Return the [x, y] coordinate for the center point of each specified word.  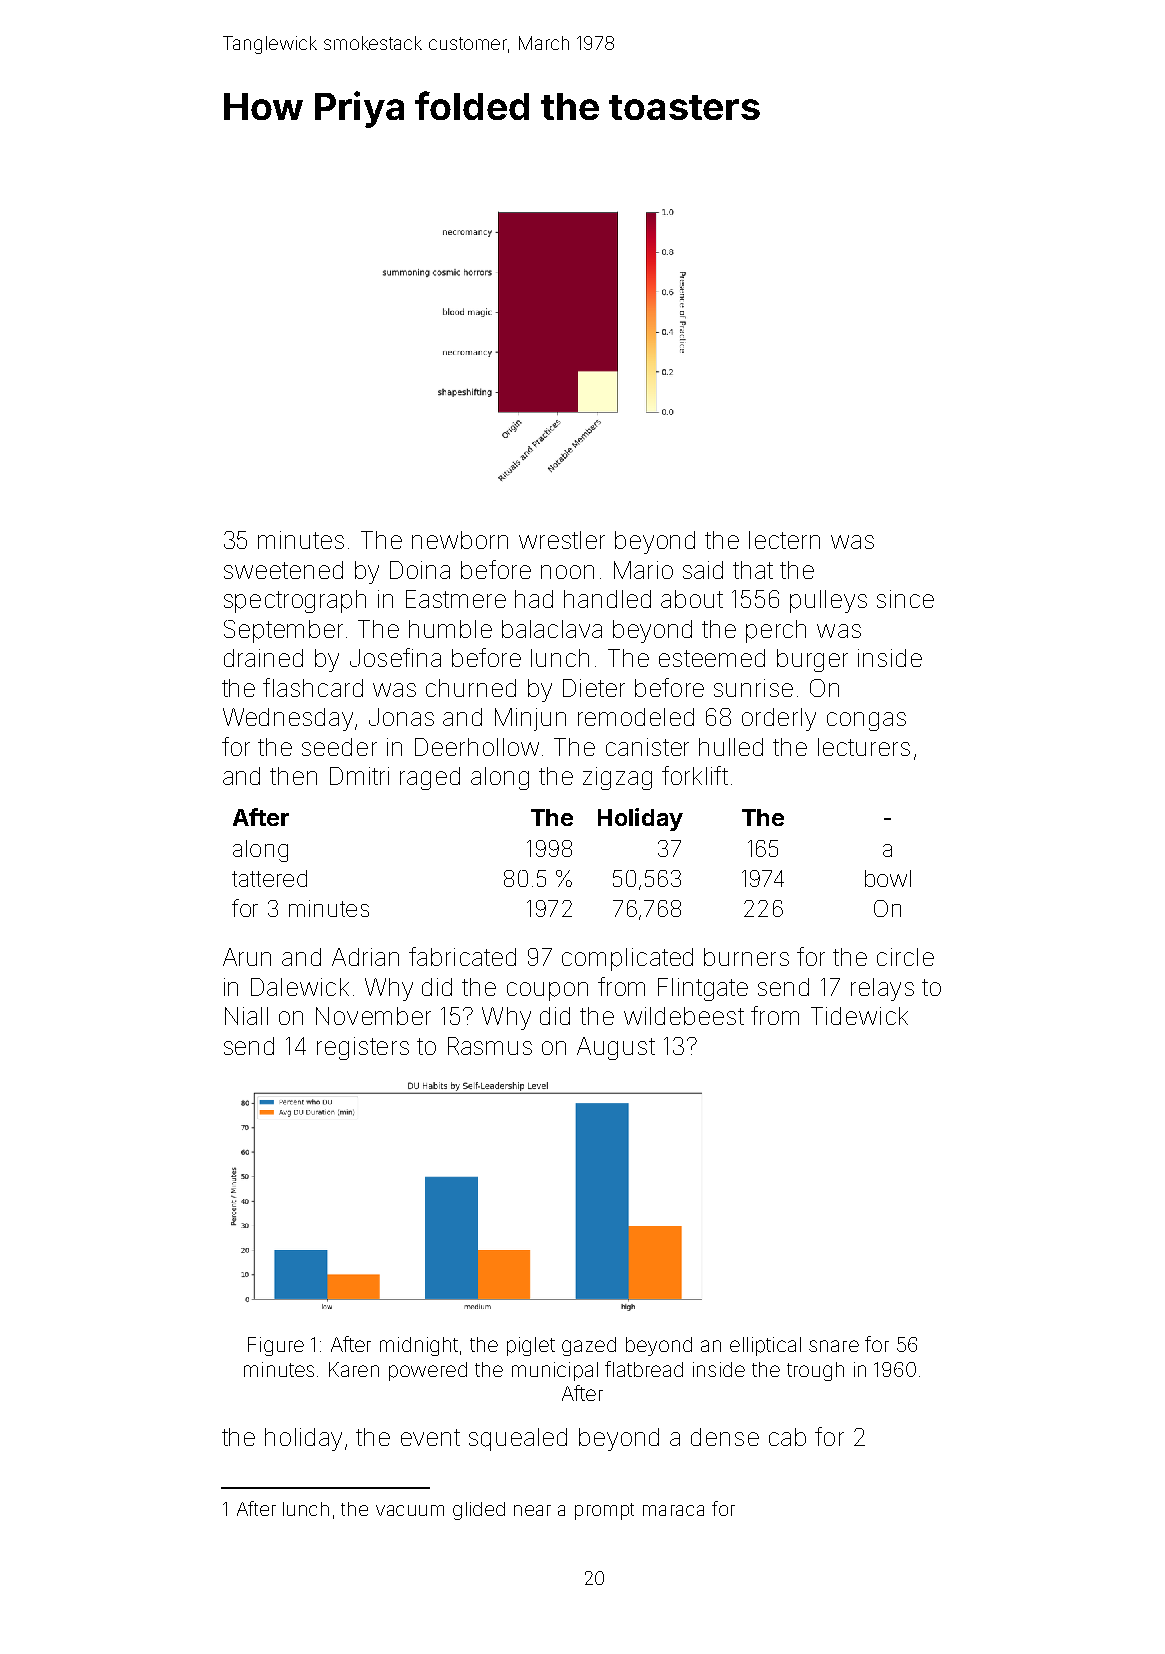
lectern [784, 540]
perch [776, 631]
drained [263, 658]
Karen [354, 1369]
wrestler [562, 540]
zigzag [617, 778]
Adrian [365, 957]
